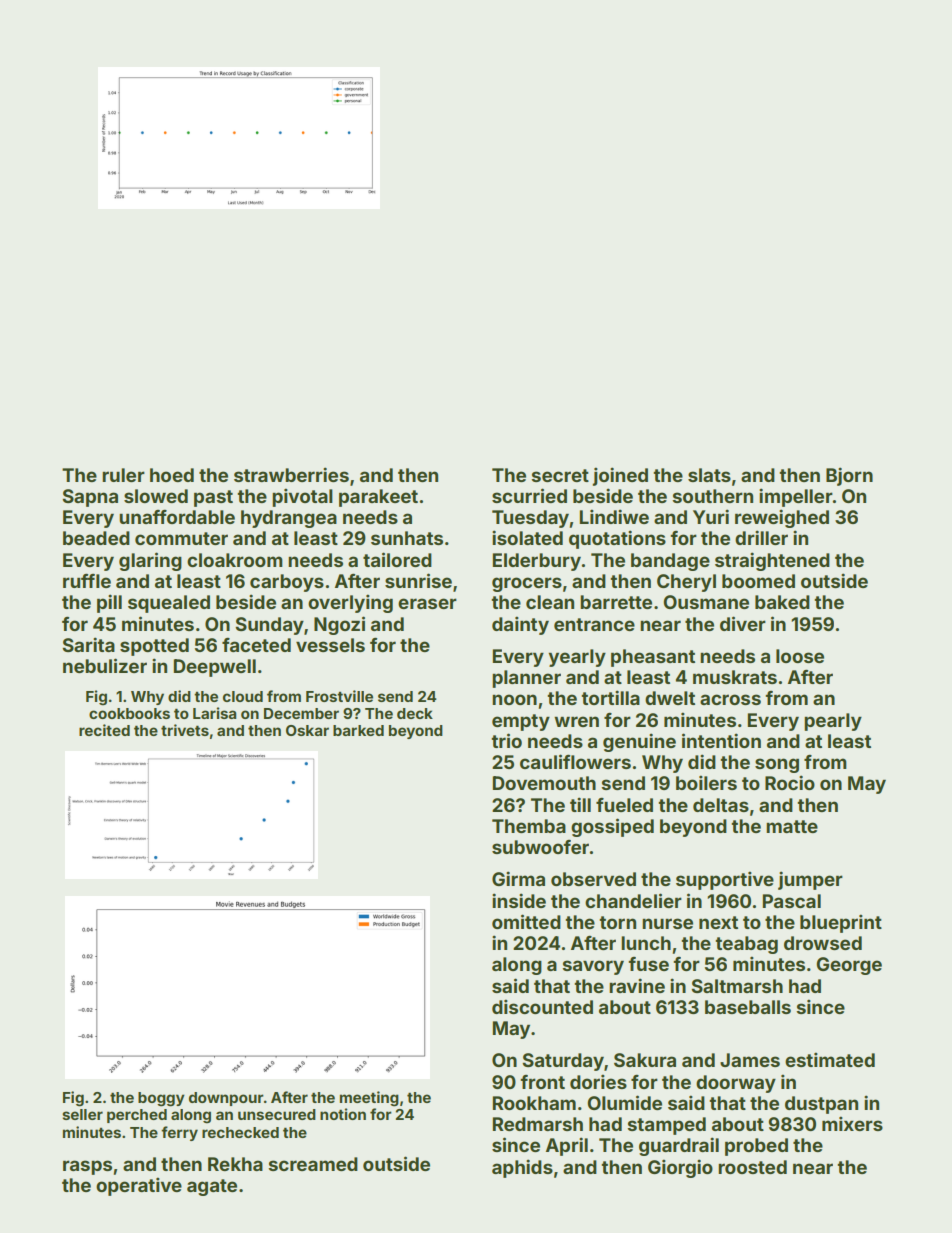 The height and width of the screenshot is (1233, 952). What do you see at coordinates (670, 562) in the screenshot?
I see `bandage` at bounding box center [670, 562].
